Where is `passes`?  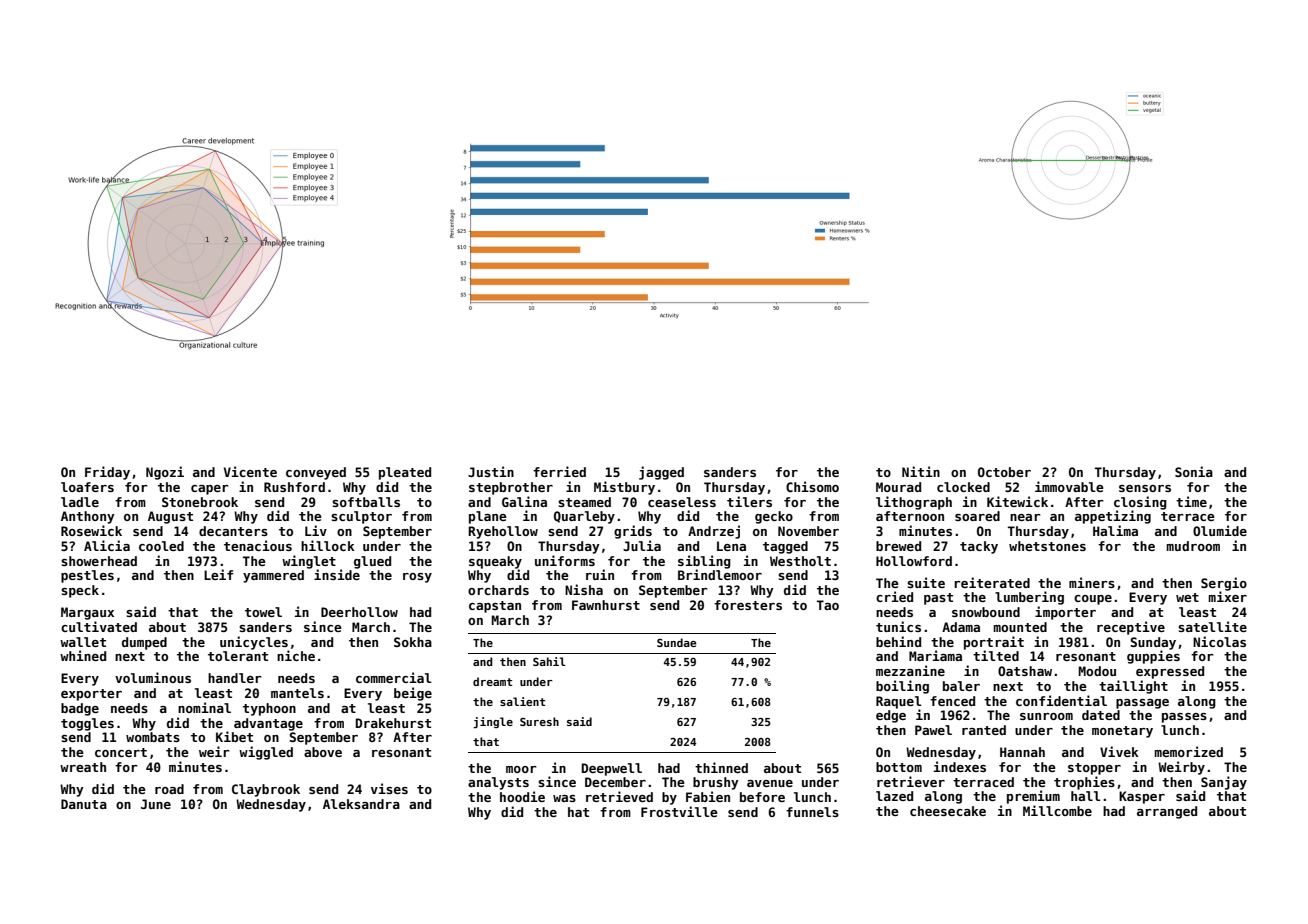
passes is located at coordinates (1184, 718).
